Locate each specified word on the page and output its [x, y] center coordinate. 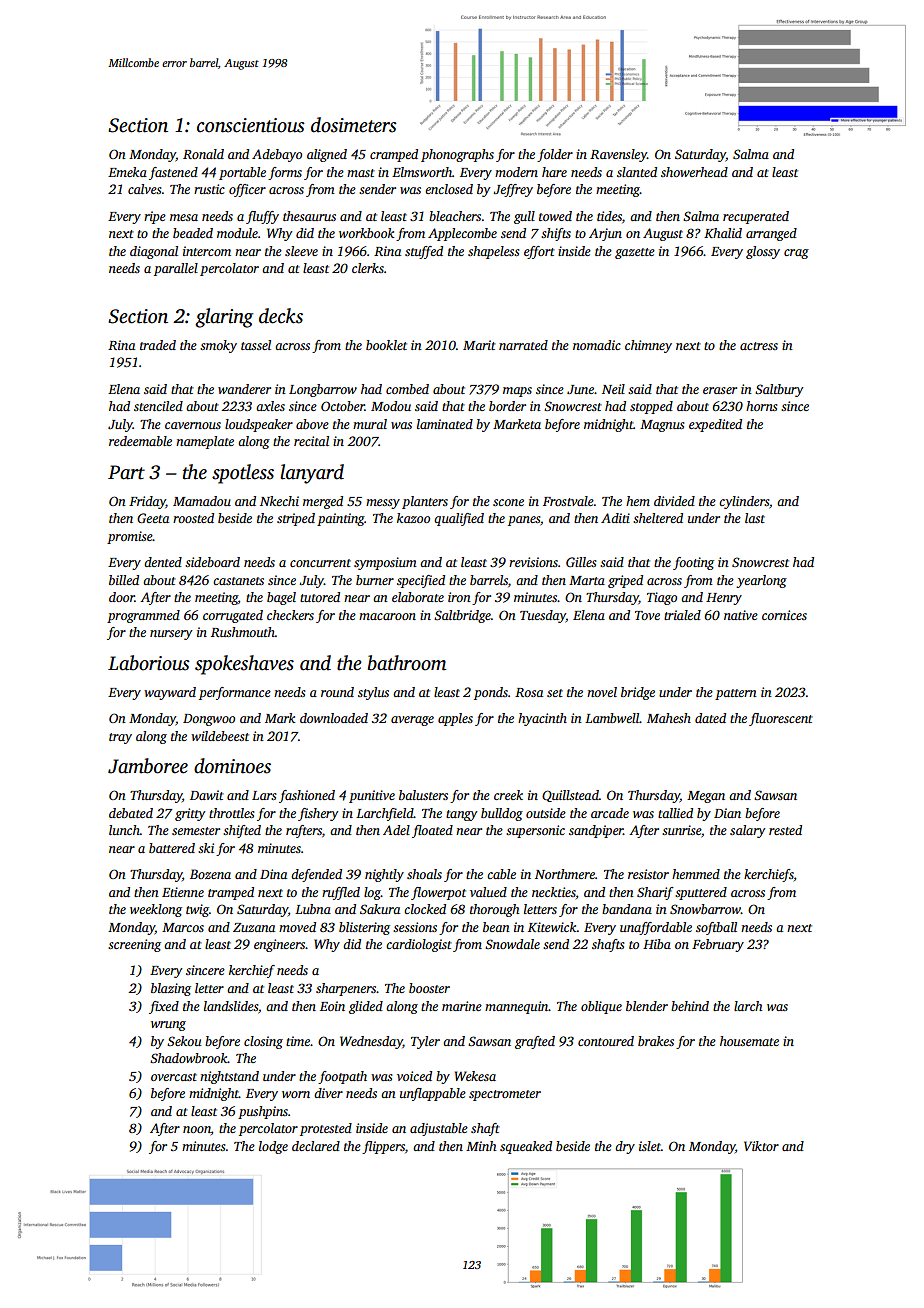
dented [163, 562]
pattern [736, 694]
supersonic [535, 831]
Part [126, 472]
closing [263, 1042]
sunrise [681, 830]
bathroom [407, 663]
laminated [445, 424]
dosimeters [354, 125]
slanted [637, 172]
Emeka [127, 172]
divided [674, 501]
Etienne [183, 892]
